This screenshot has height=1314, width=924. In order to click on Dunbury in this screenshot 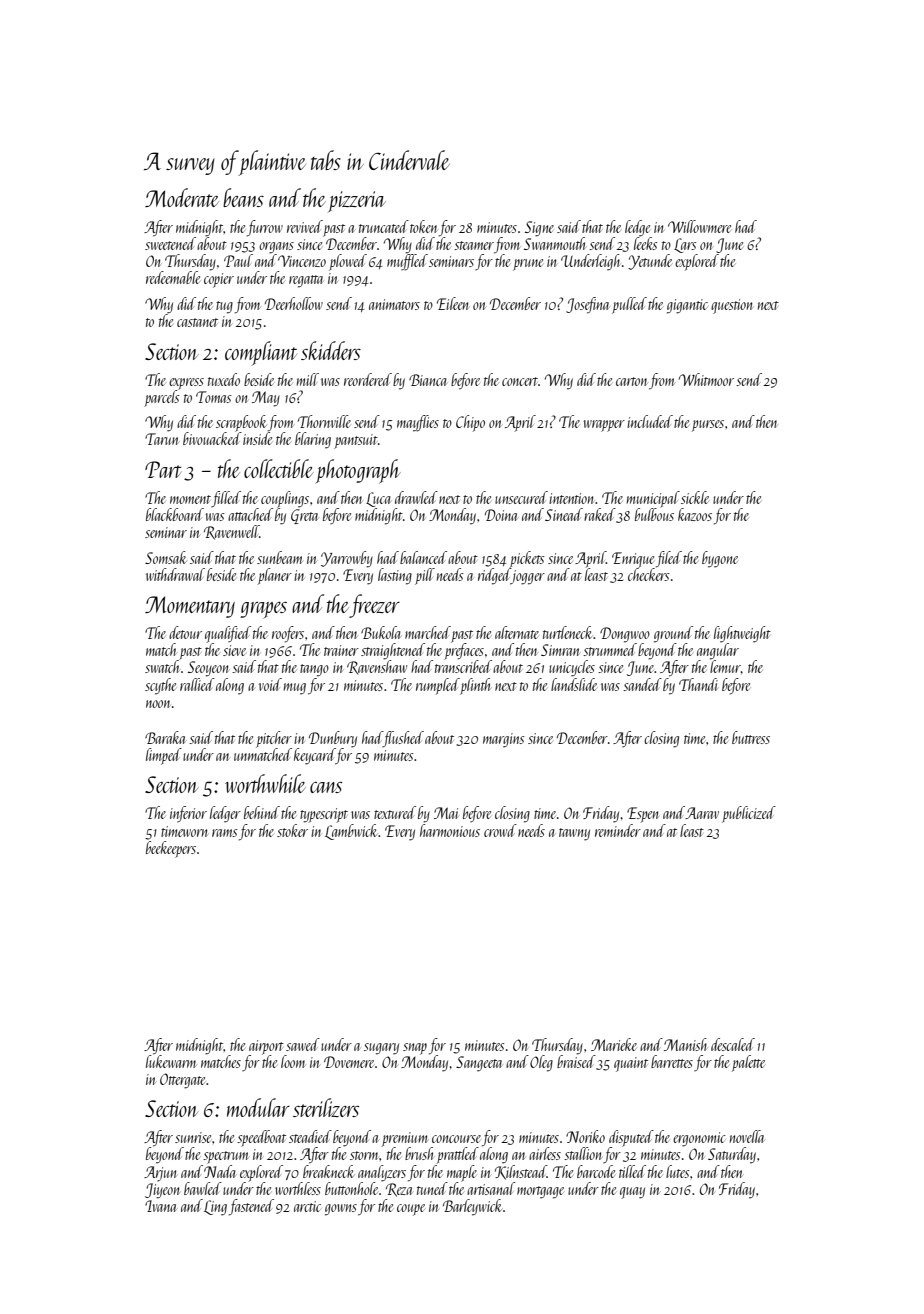, I will do `click(333, 739)`.
